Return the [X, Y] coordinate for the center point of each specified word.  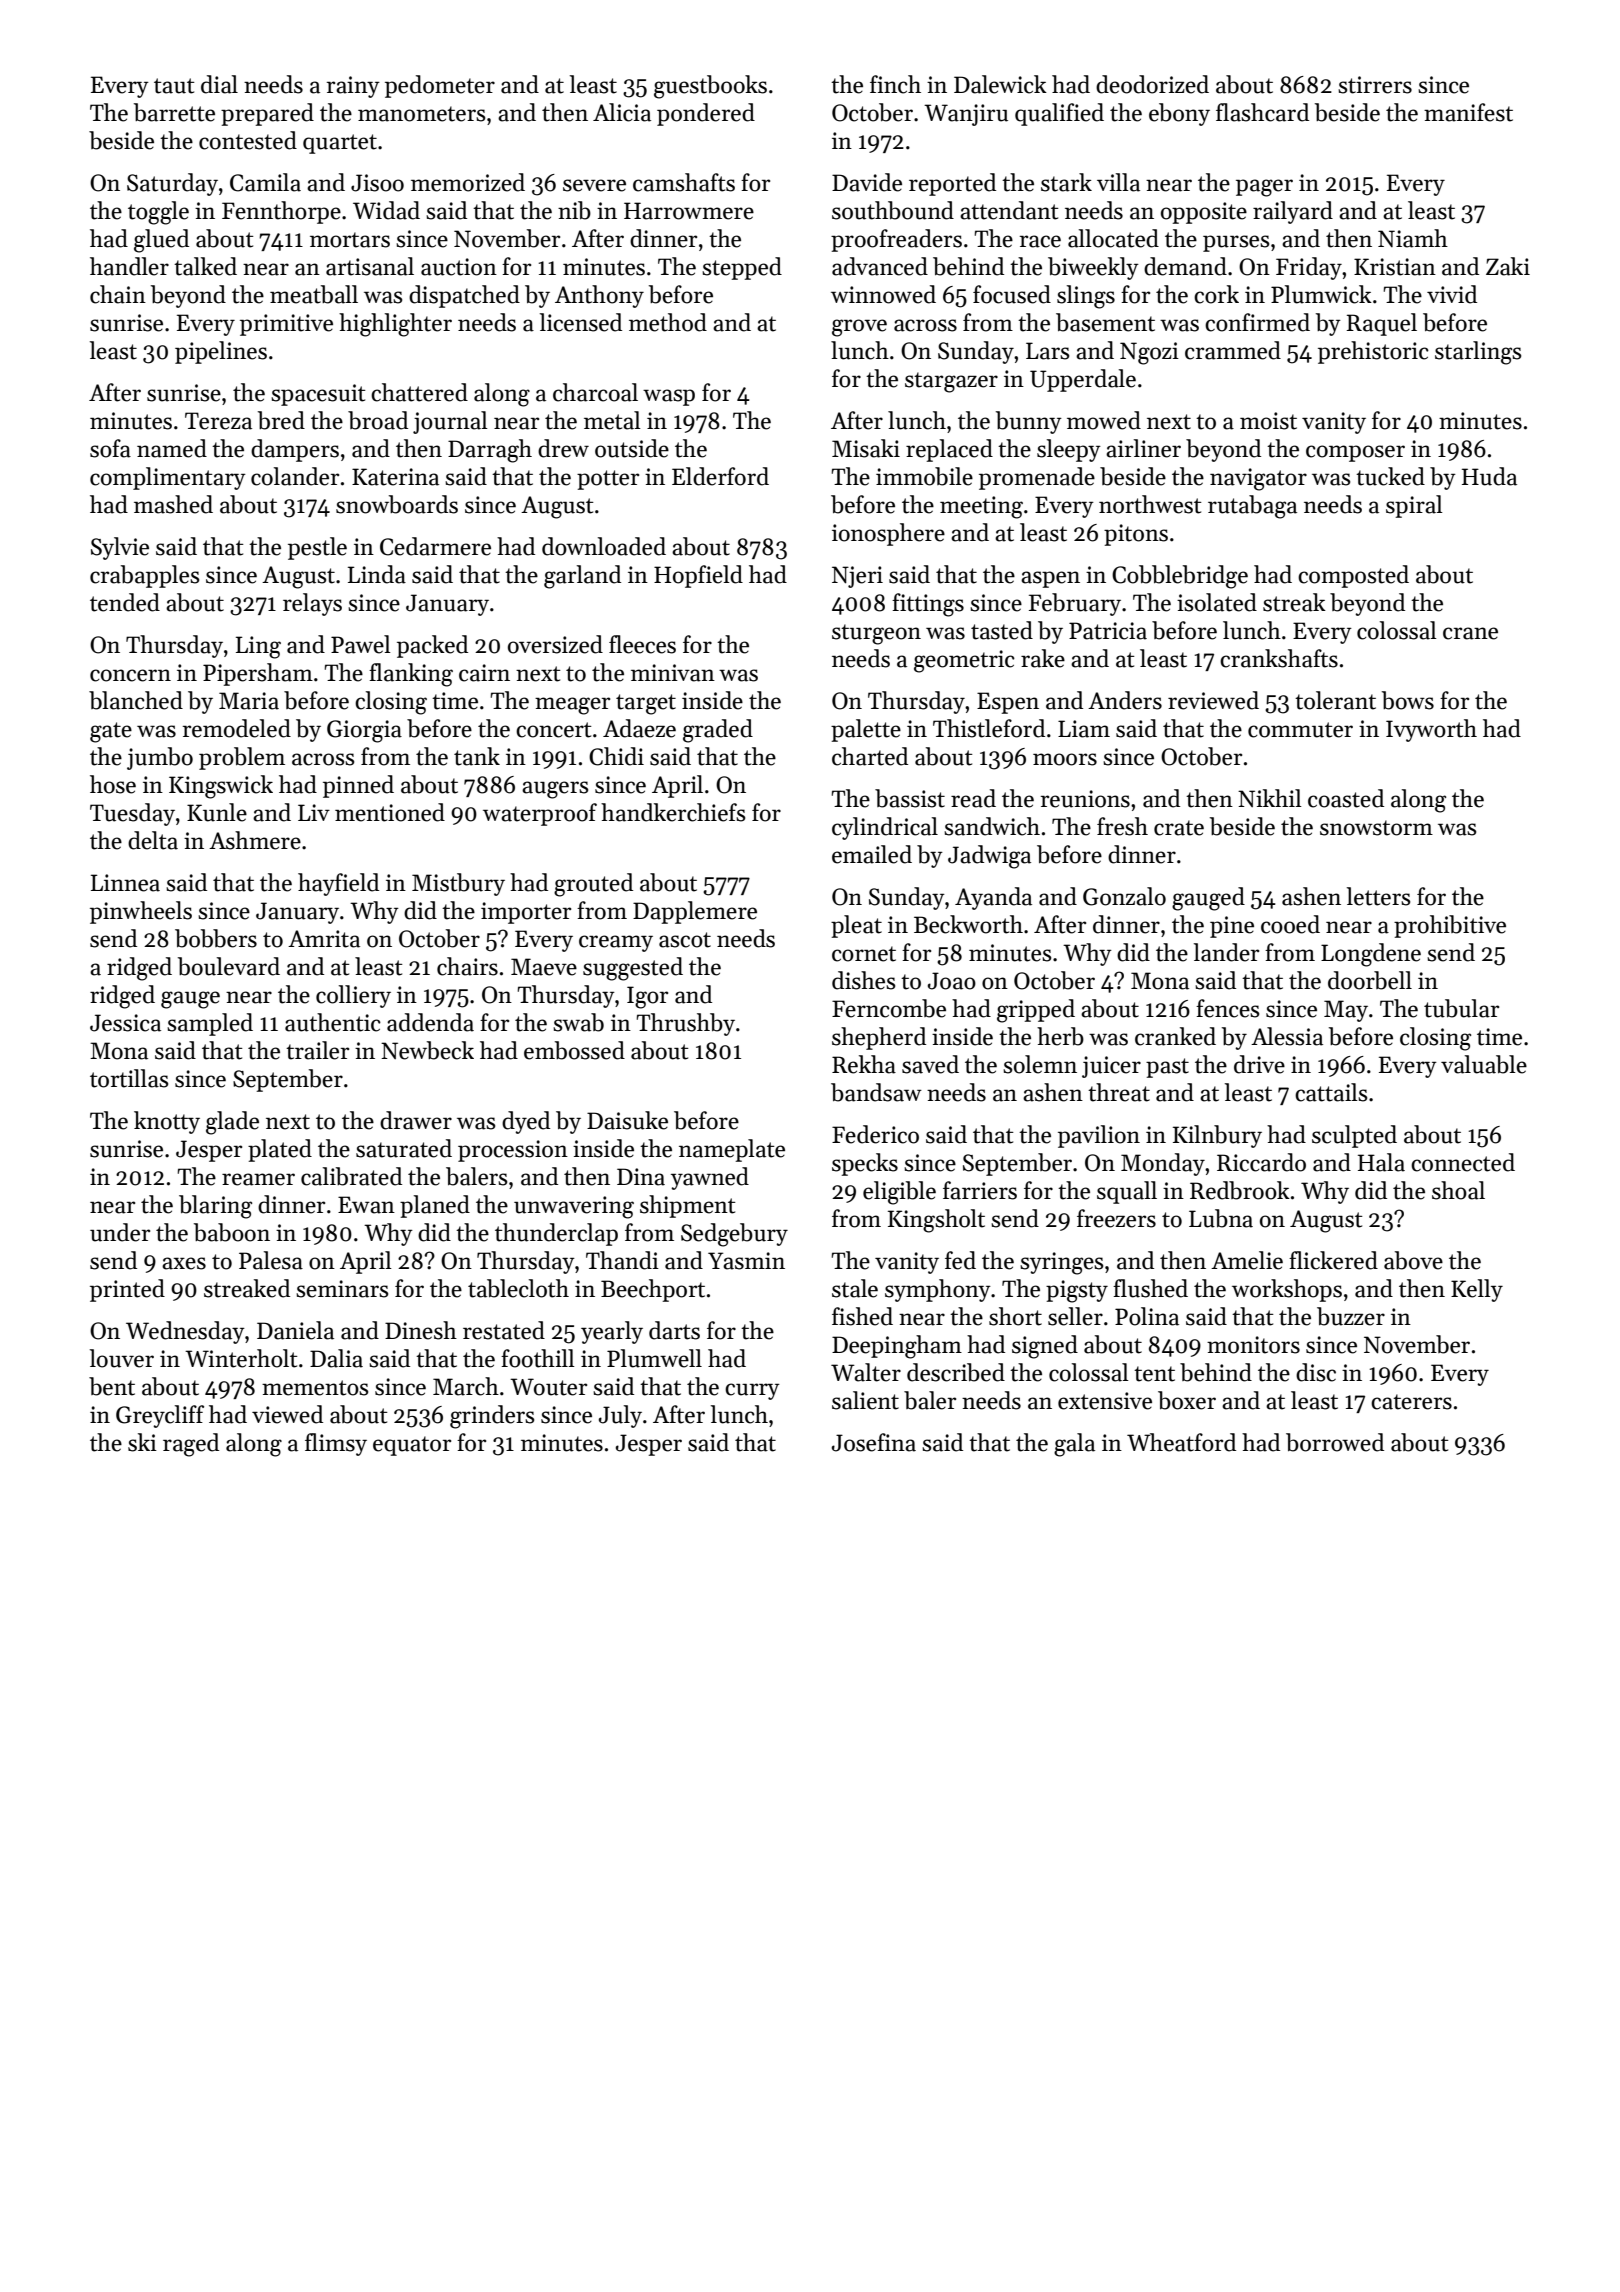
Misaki [866, 448]
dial [219, 84]
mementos [315, 1388]
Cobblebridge [1180, 577]
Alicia [622, 112]
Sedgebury [734, 1235]
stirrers [1375, 85]
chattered [419, 392]
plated [280, 1150]
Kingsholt [936, 1221]
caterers [1411, 1402]
